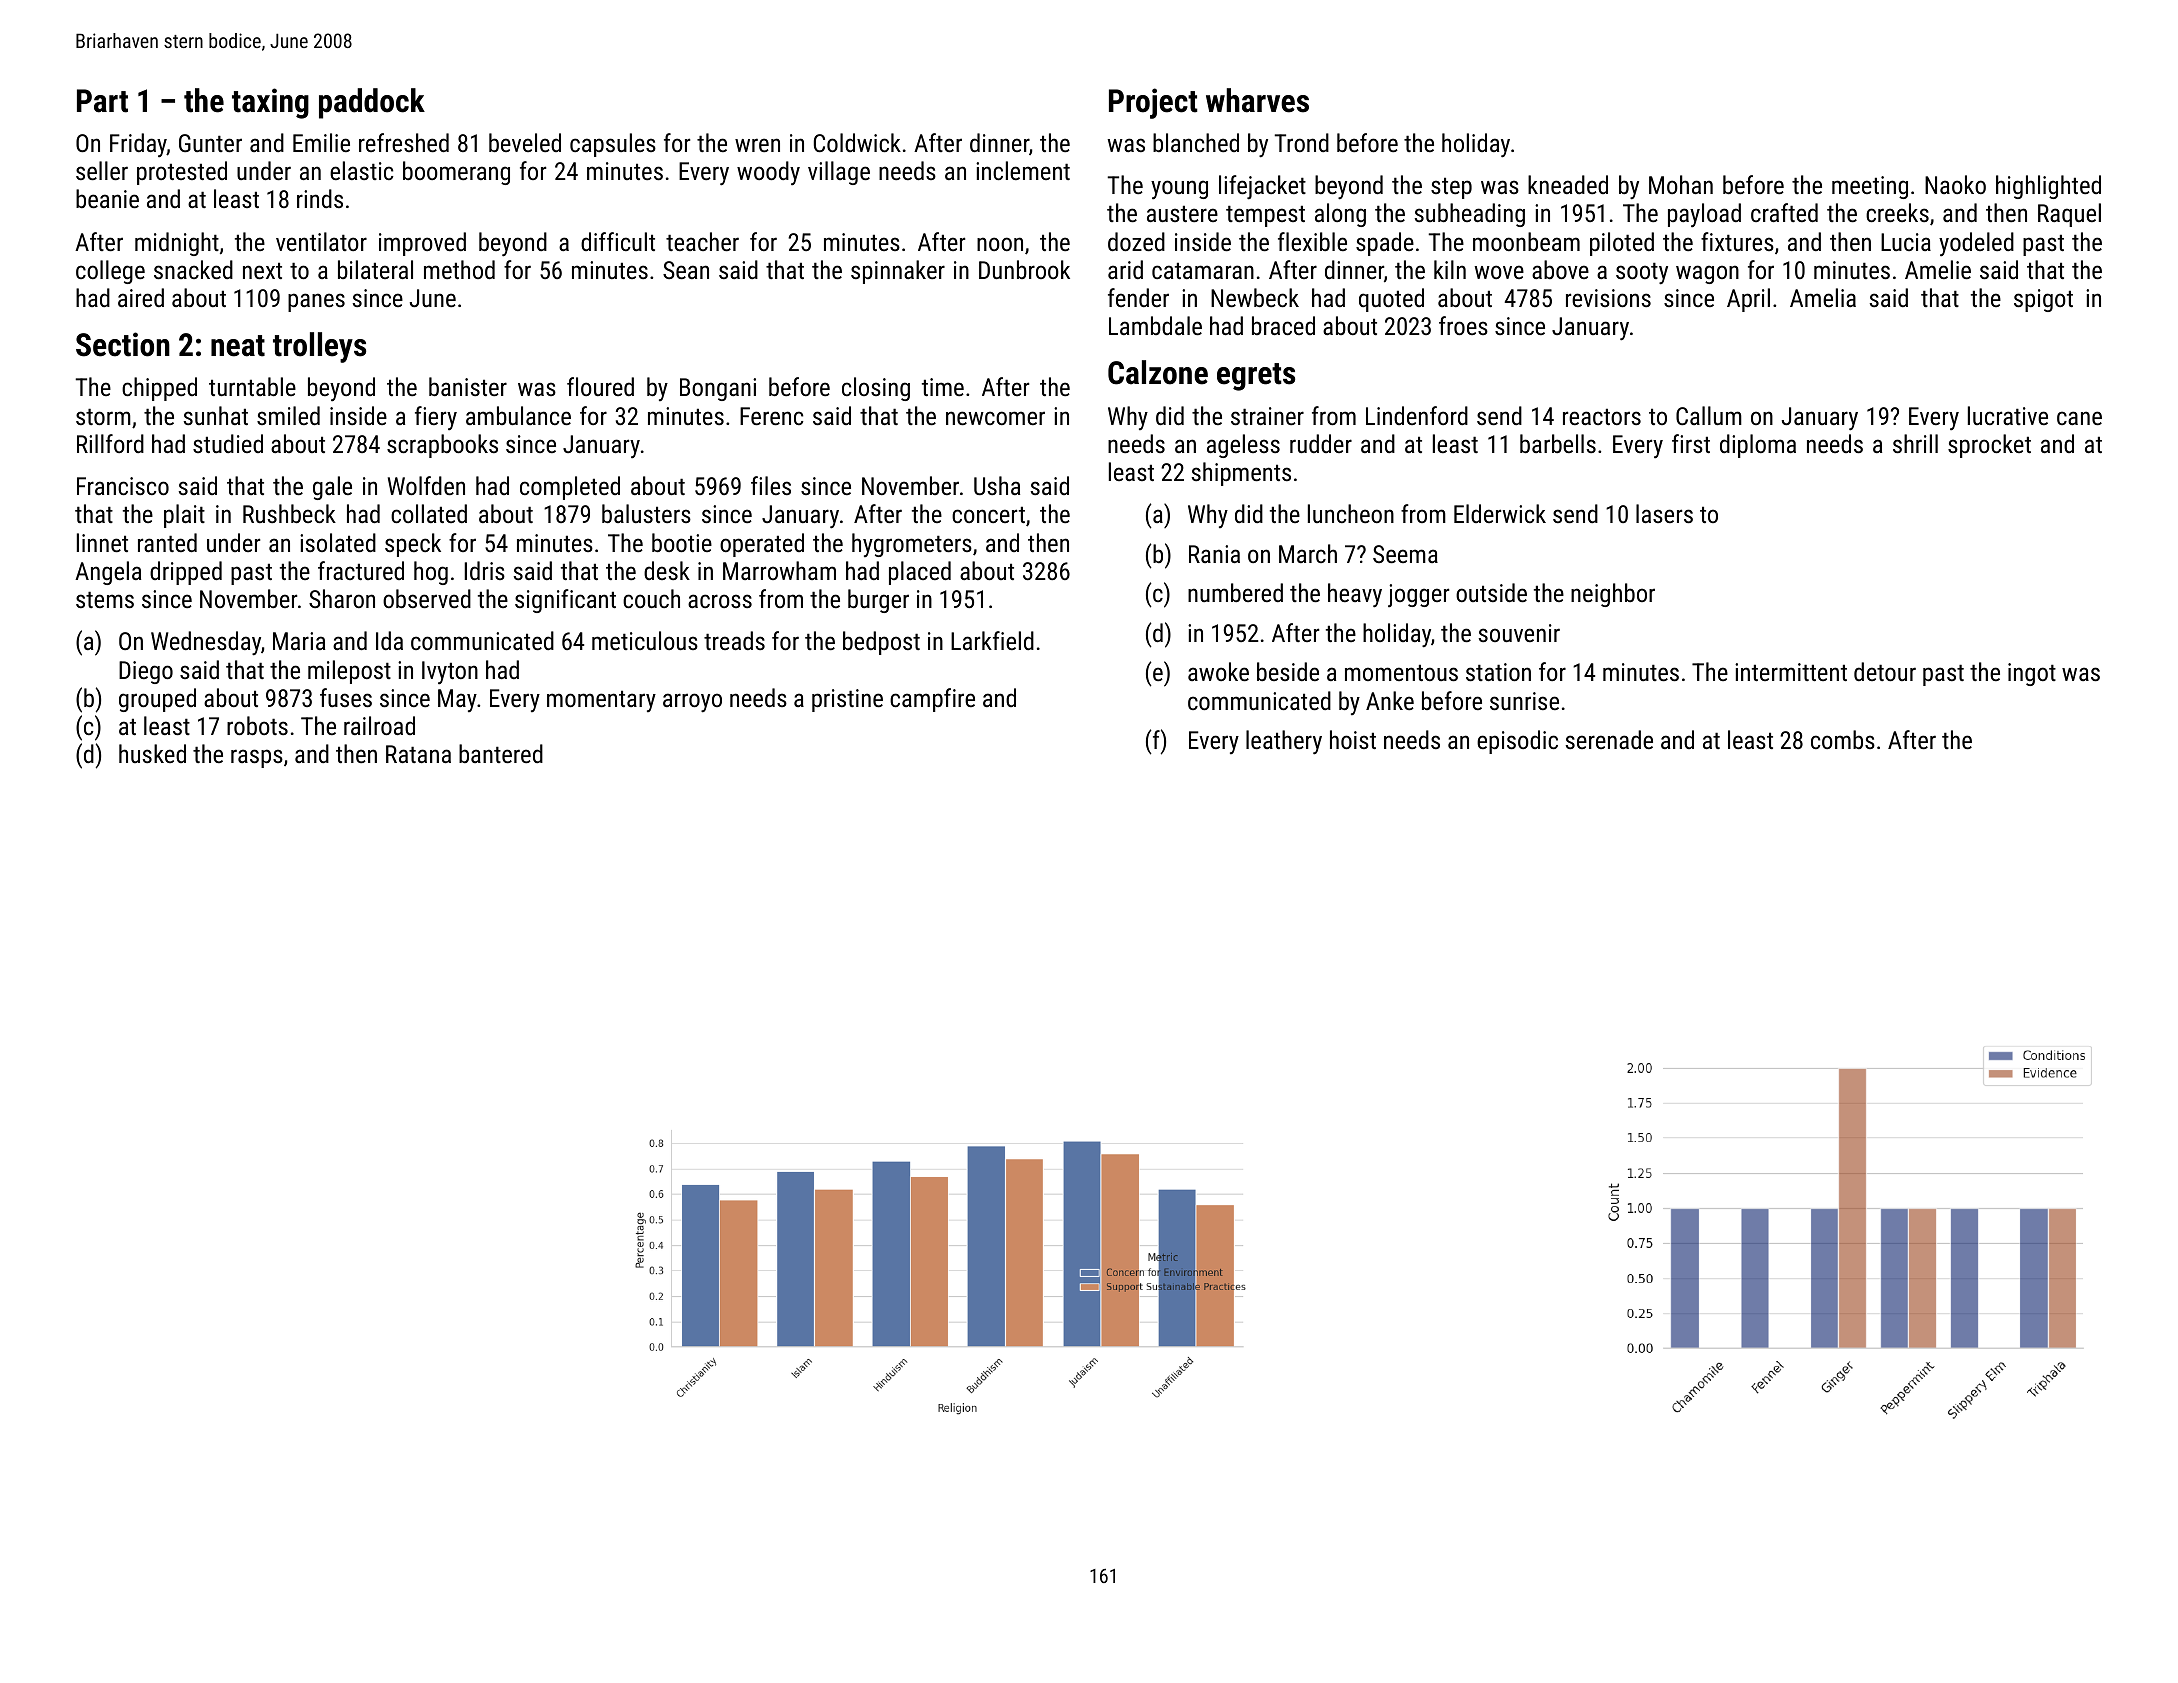 The height and width of the document is (1683, 2178). What do you see at coordinates (159, 389) in the document?
I see `chipped` at bounding box center [159, 389].
